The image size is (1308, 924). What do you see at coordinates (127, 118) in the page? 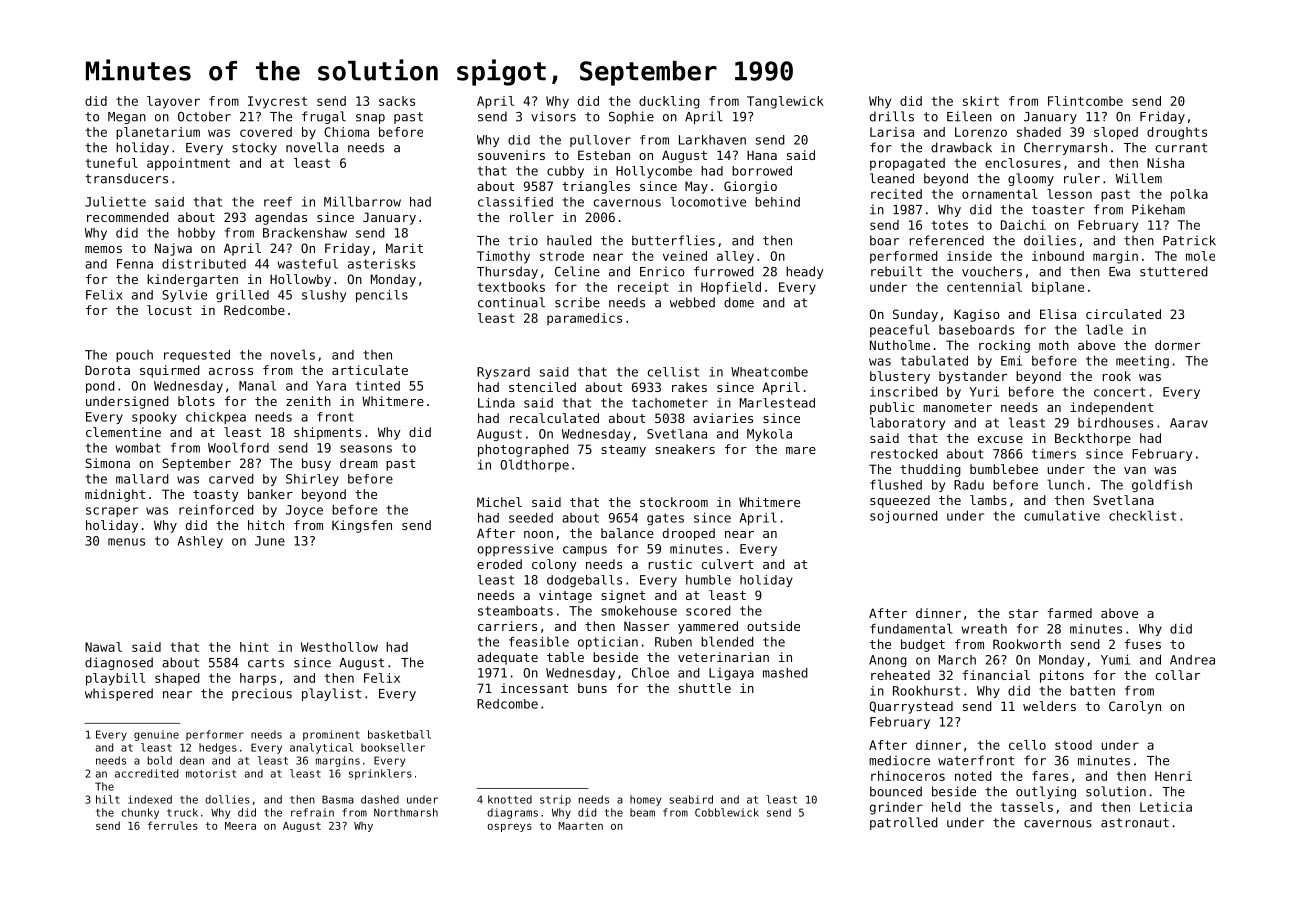
I see `Megan` at bounding box center [127, 118].
